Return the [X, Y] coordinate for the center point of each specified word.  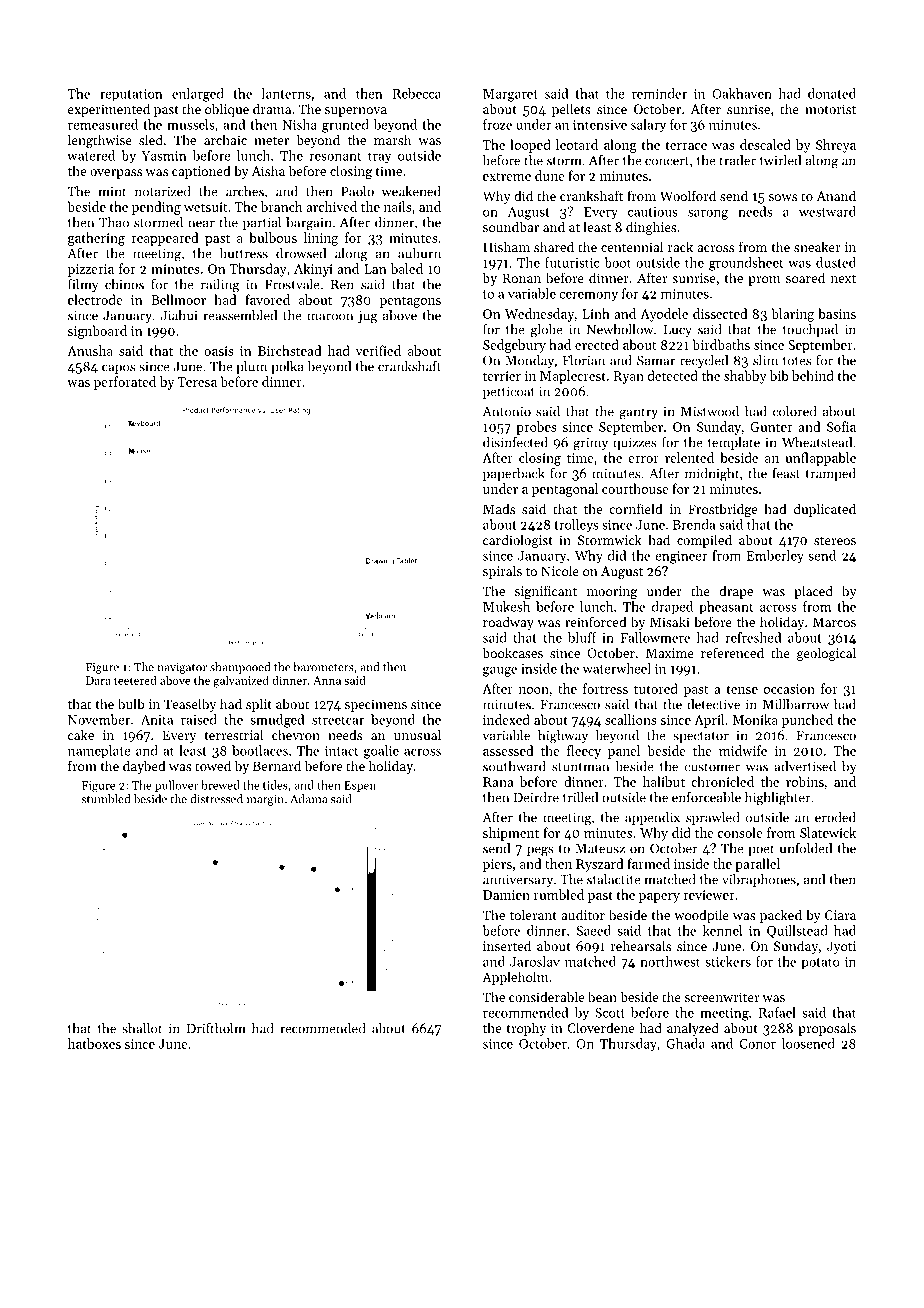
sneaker [817, 246]
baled [407, 268]
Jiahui [179, 315]
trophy [526, 1029]
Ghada [685, 1043]
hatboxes [94, 1043]
